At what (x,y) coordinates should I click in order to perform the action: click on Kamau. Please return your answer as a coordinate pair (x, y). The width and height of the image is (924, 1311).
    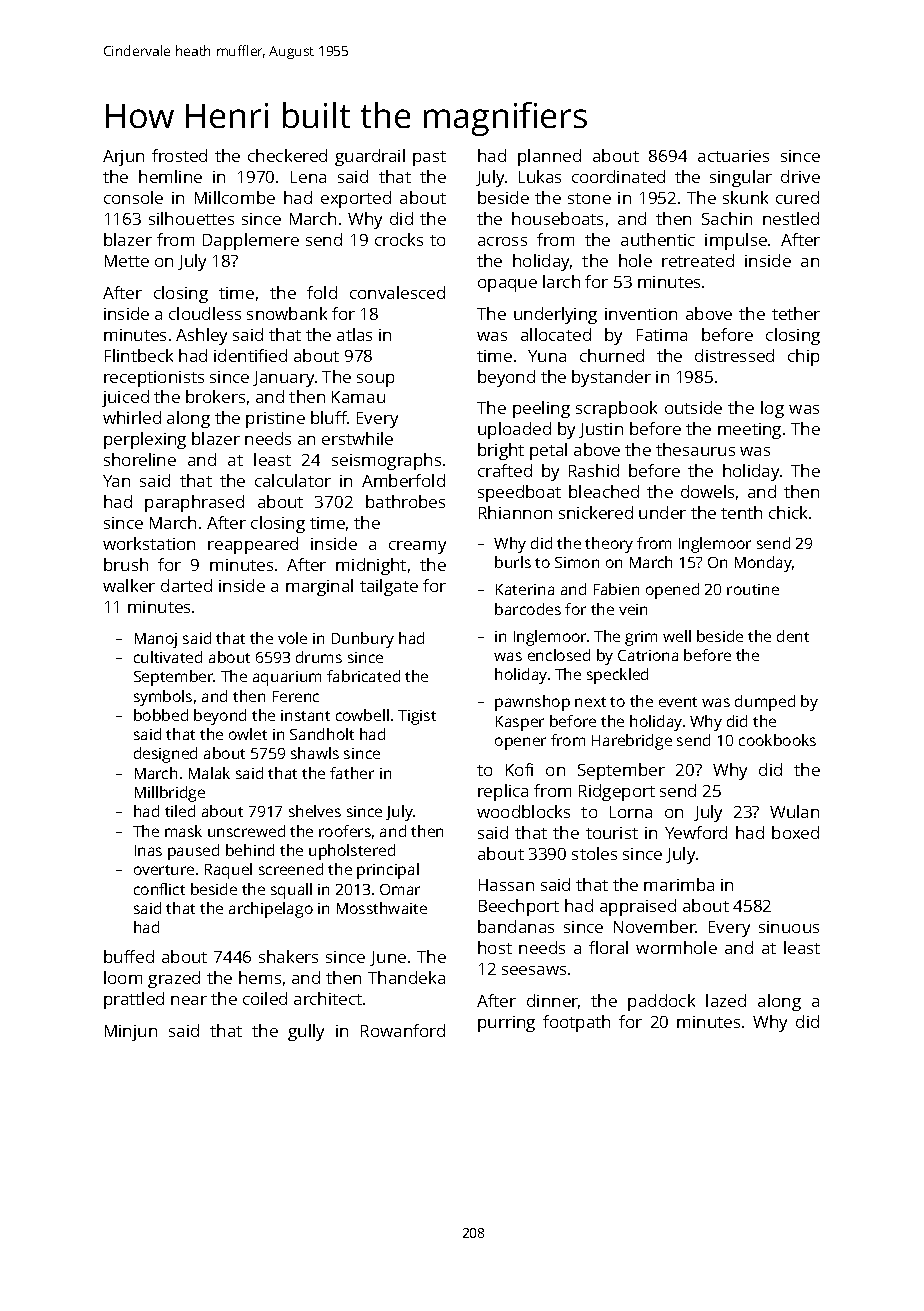
    Looking at the image, I should click on (358, 397).
